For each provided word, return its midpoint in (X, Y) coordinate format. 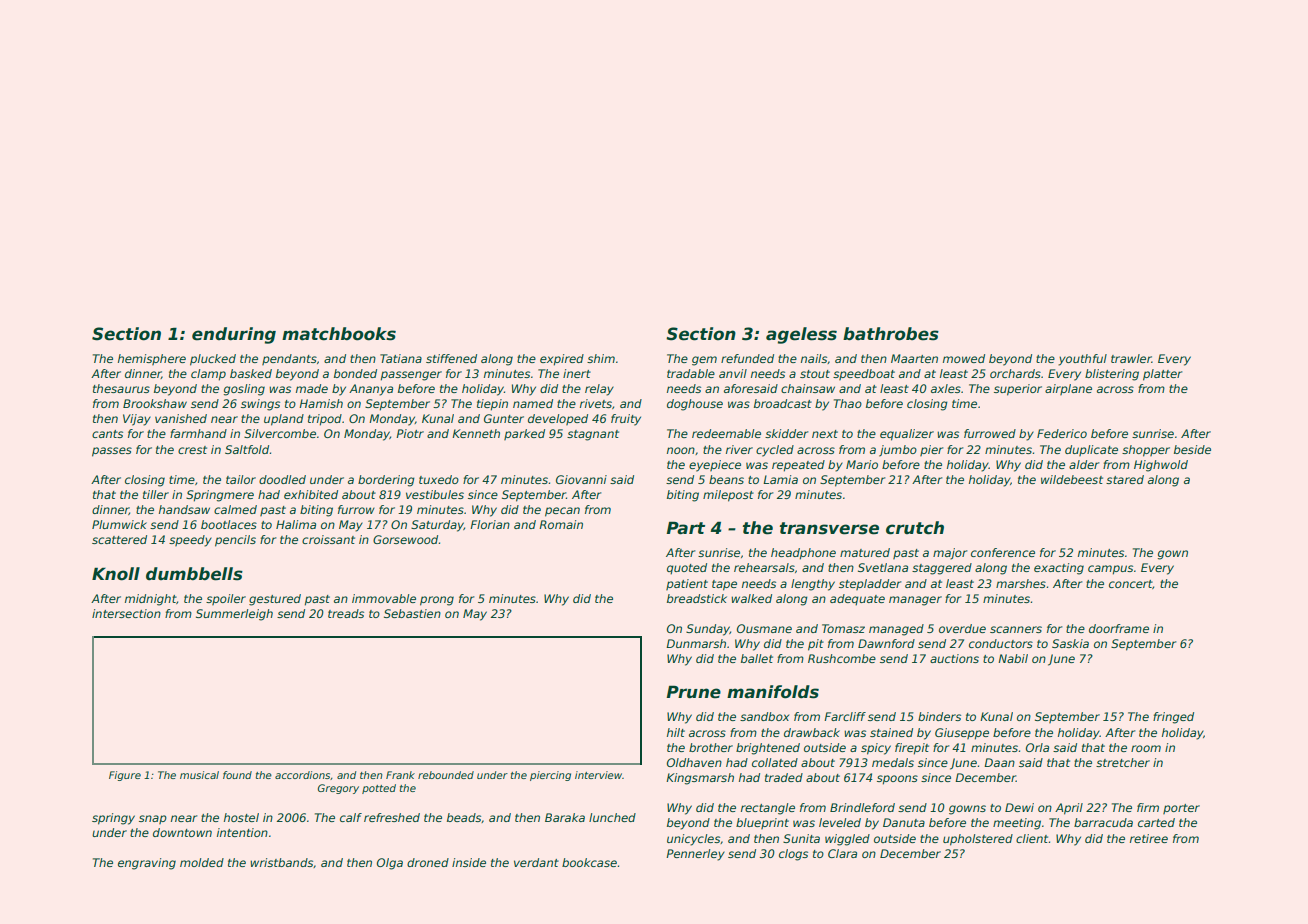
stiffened (451, 358)
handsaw (184, 509)
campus (1110, 570)
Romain (561, 524)
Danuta (904, 822)
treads (346, 613)
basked (251, 373)
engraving (147, 864)
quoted (687, 569)
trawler (1131, 358)
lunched (612, 817)
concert (1131, 584)
